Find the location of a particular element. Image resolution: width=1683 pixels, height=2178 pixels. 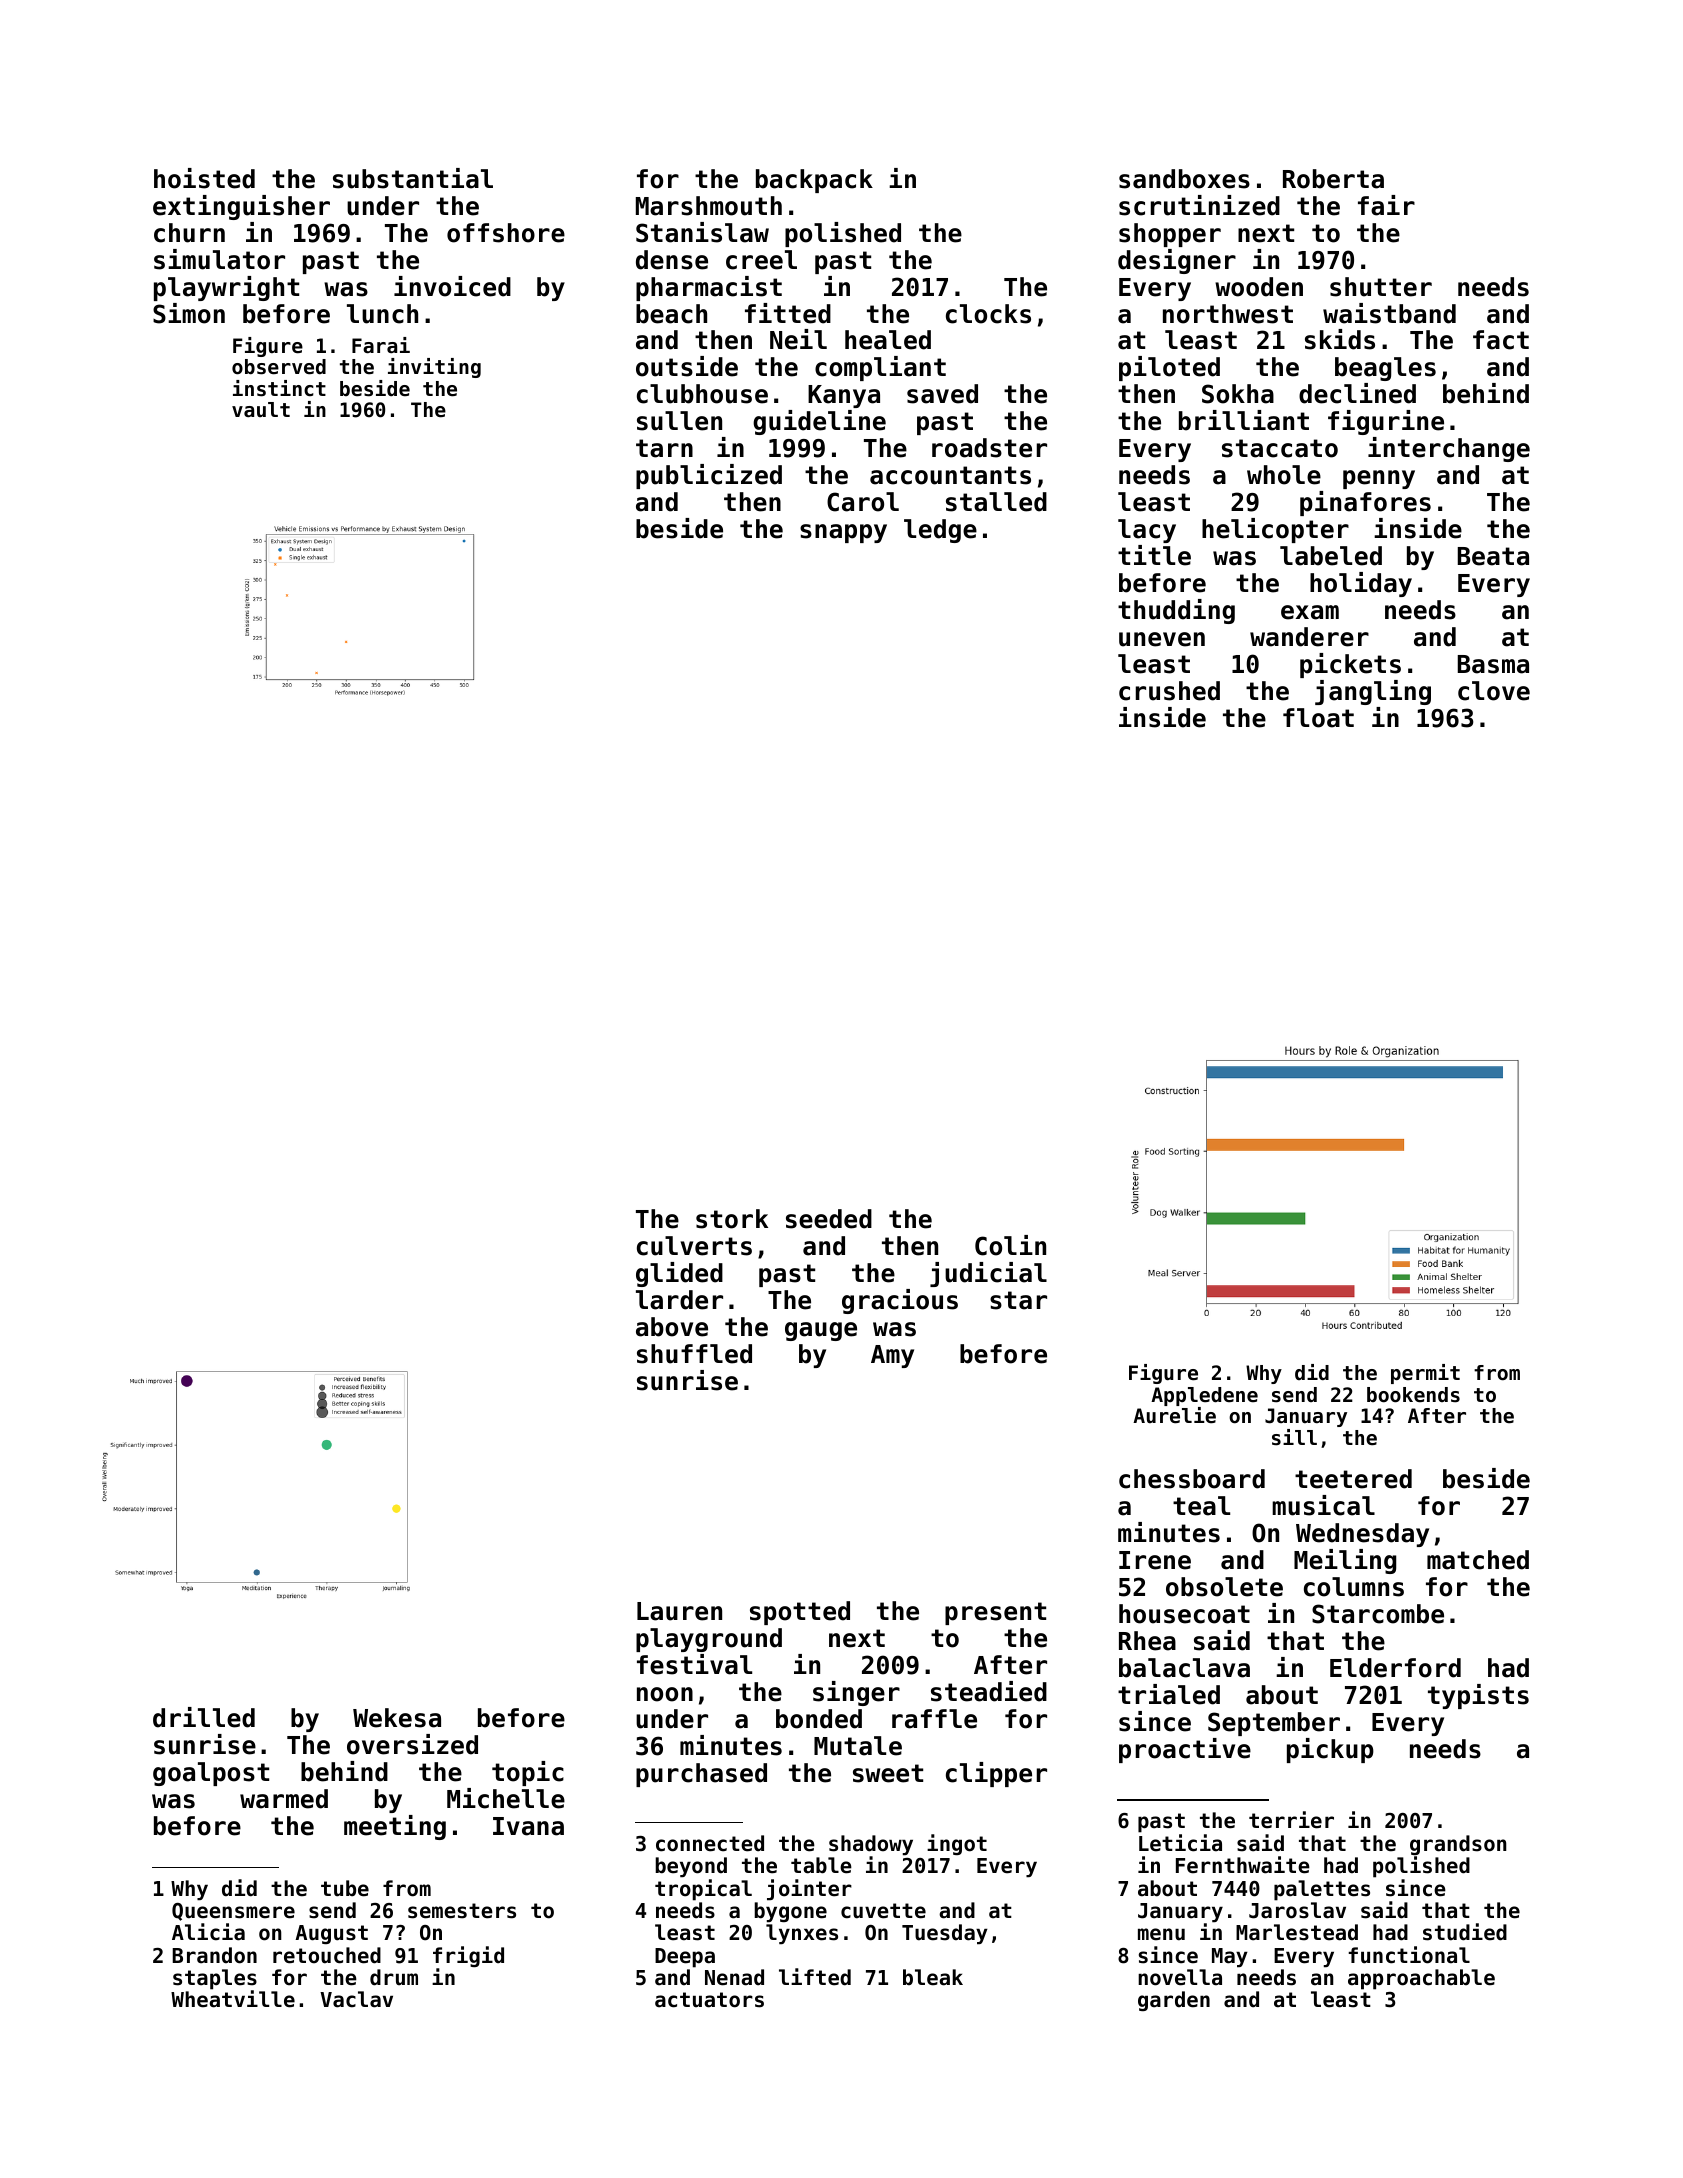

publicized is located at coordinates (709, 476).
